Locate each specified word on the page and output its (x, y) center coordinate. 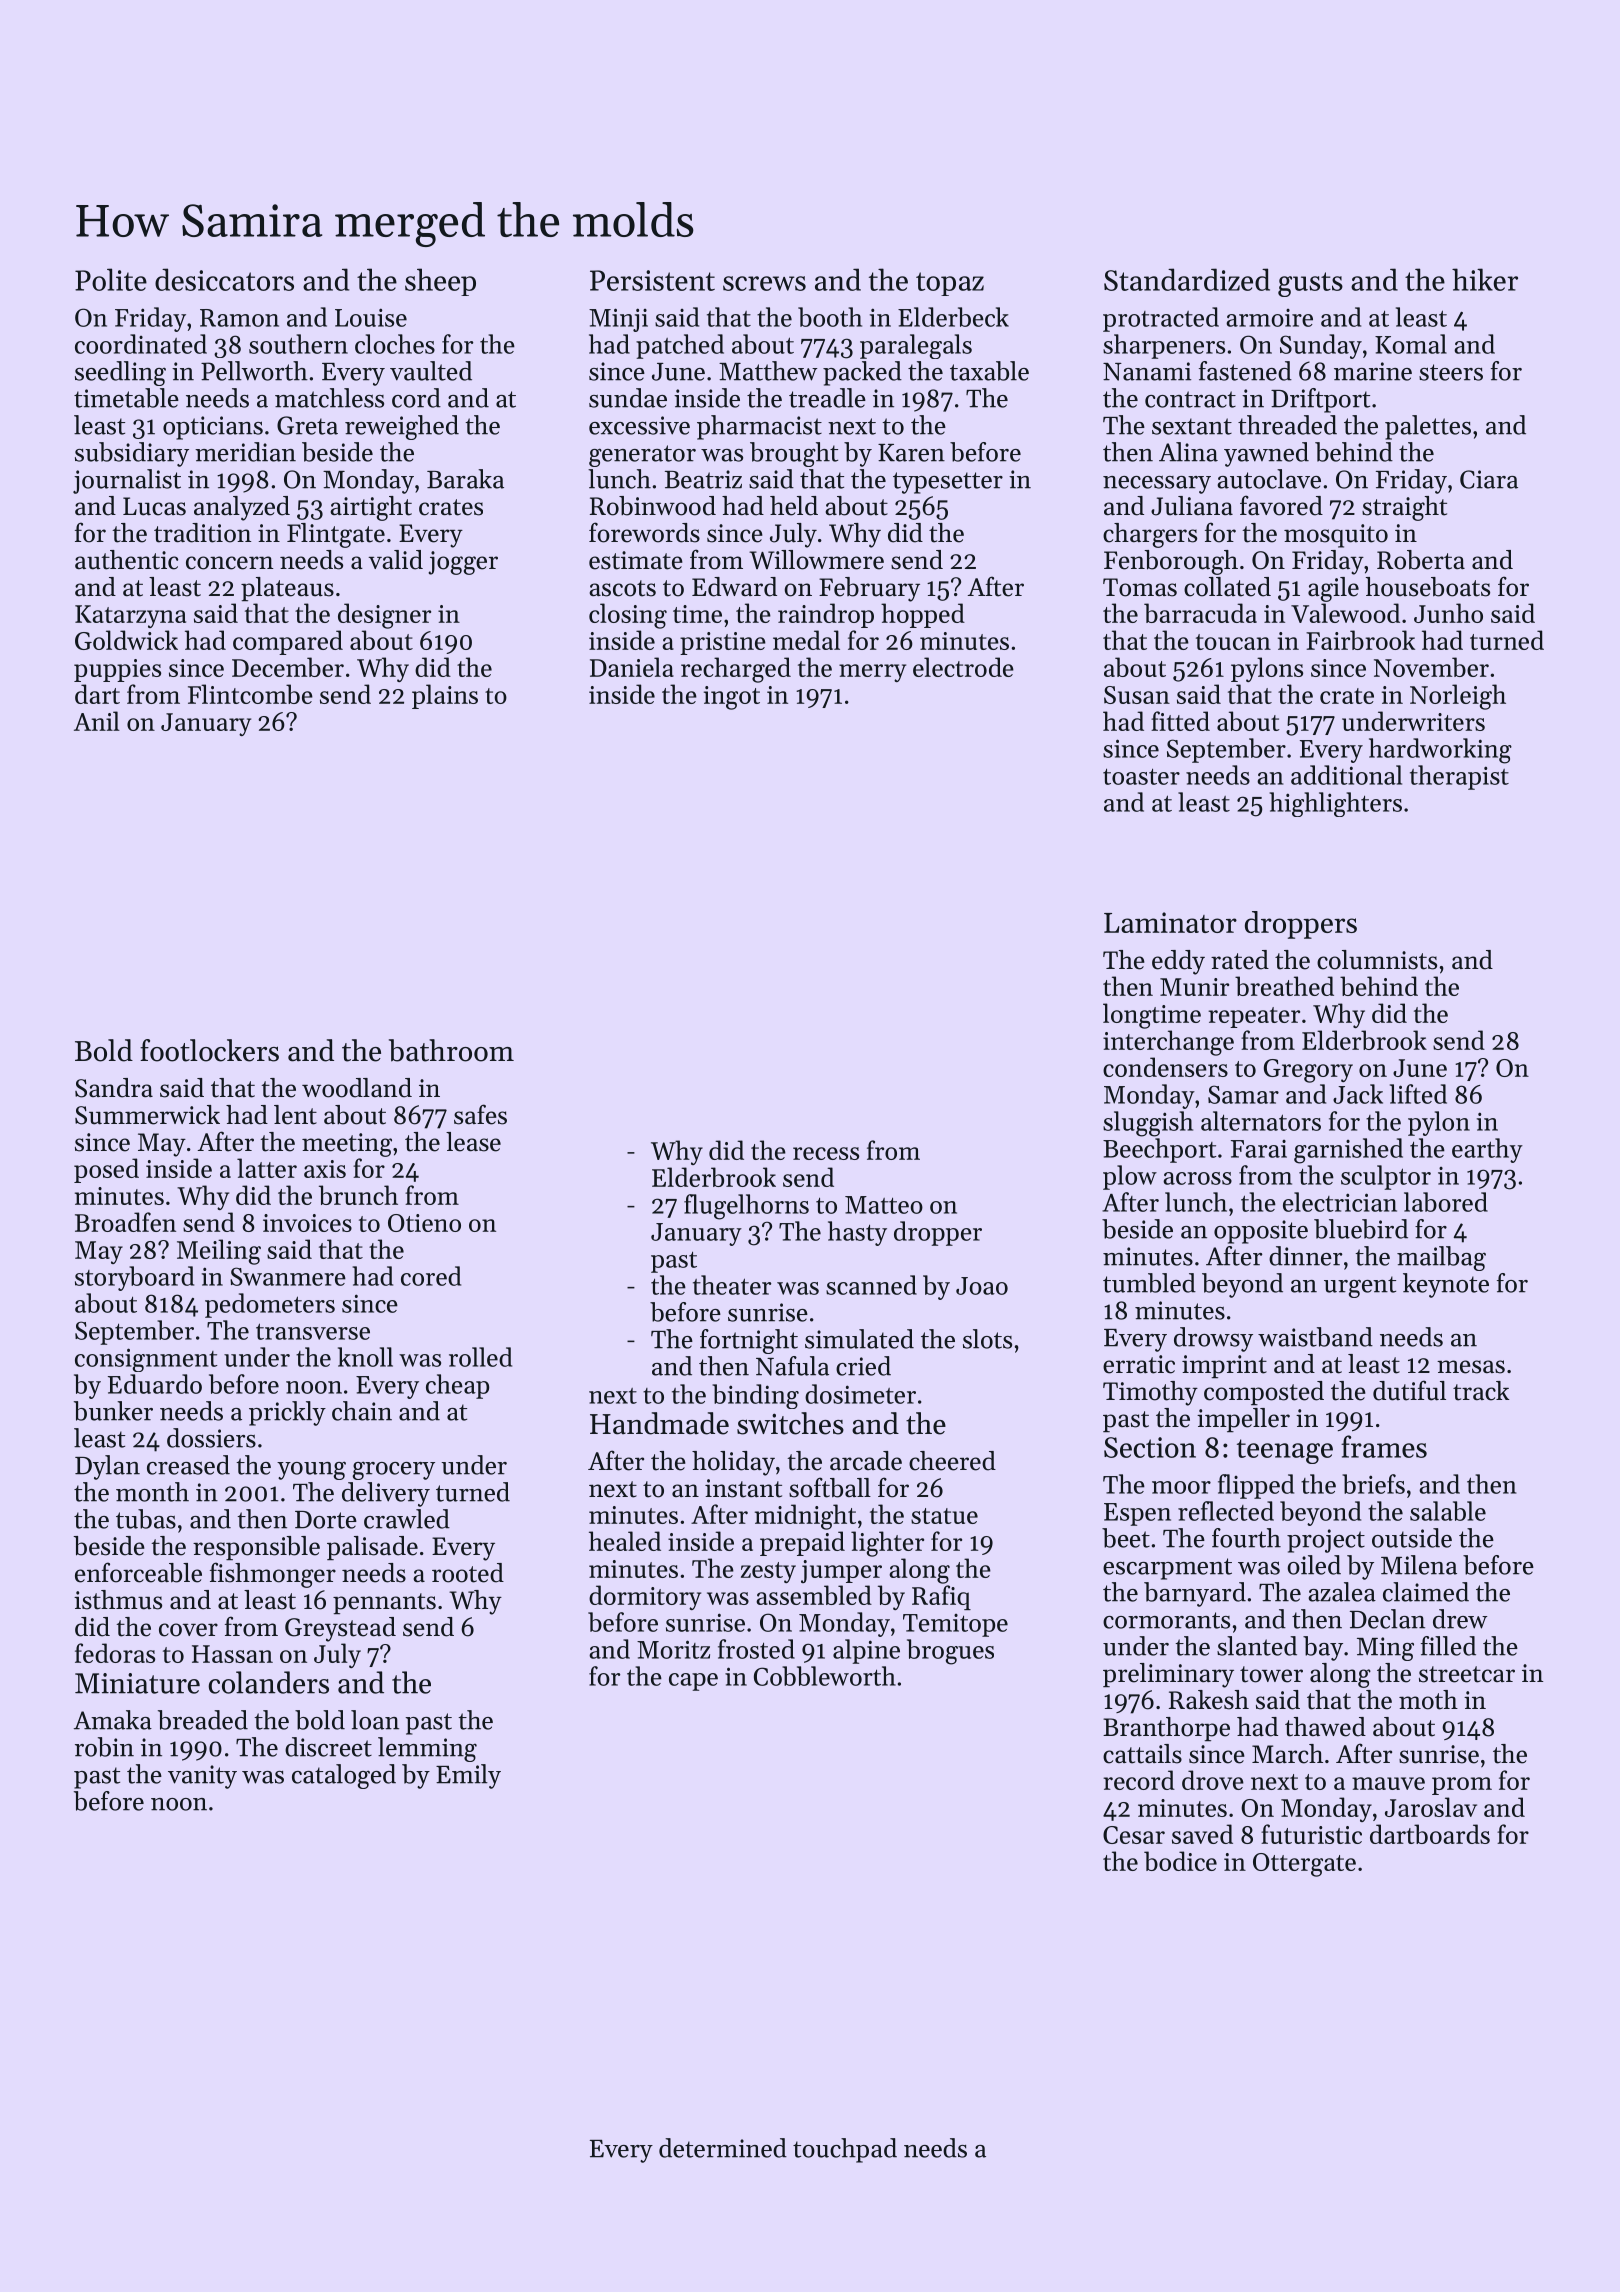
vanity (202, 1777)
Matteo (884, 1205)
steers (1451, 372)
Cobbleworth (825, 1676)
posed (106, 1170)
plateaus (287, 589)
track (1481, 1391)
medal (806, 640)
